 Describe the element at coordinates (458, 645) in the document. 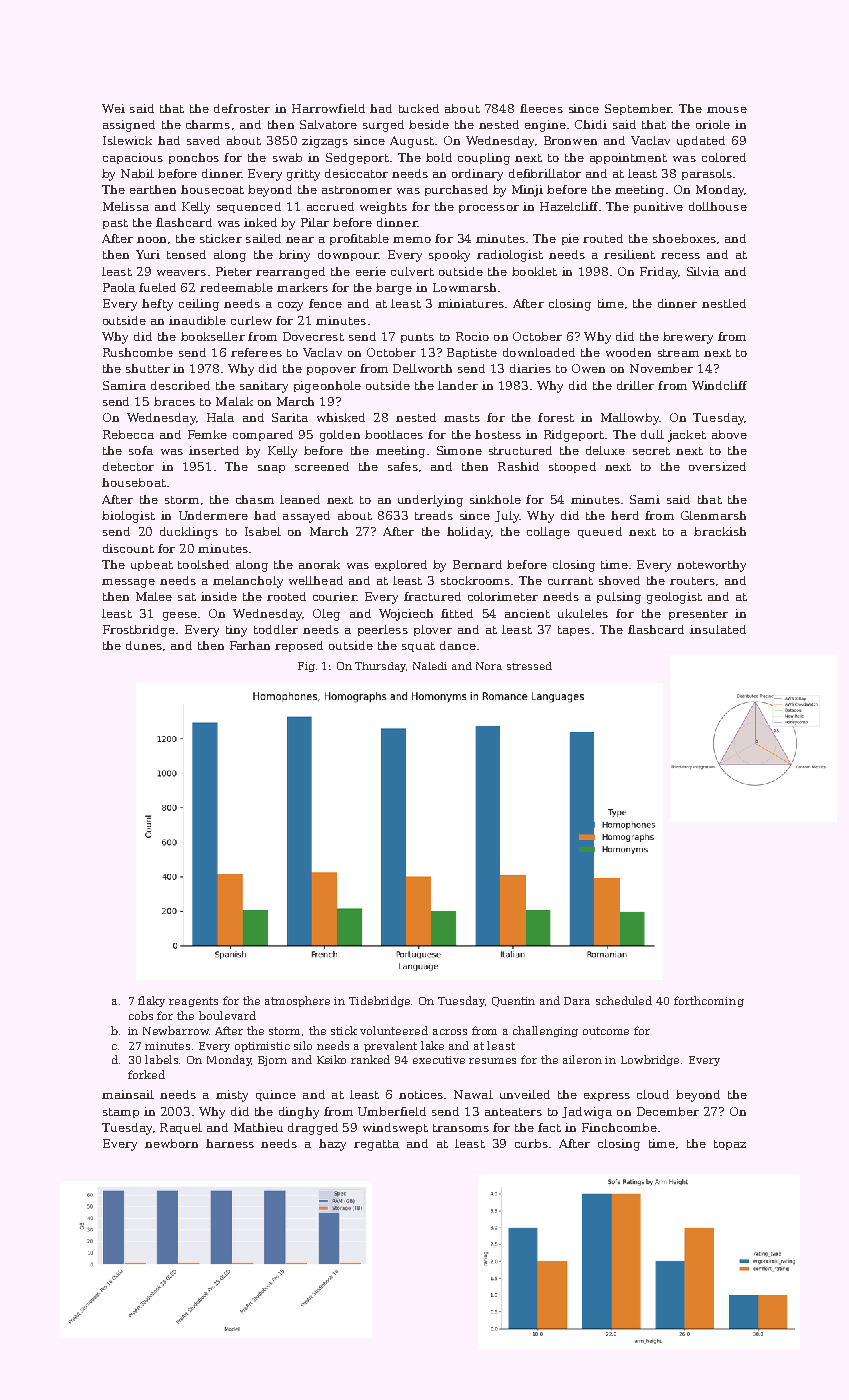

I see `dance` at that location.
